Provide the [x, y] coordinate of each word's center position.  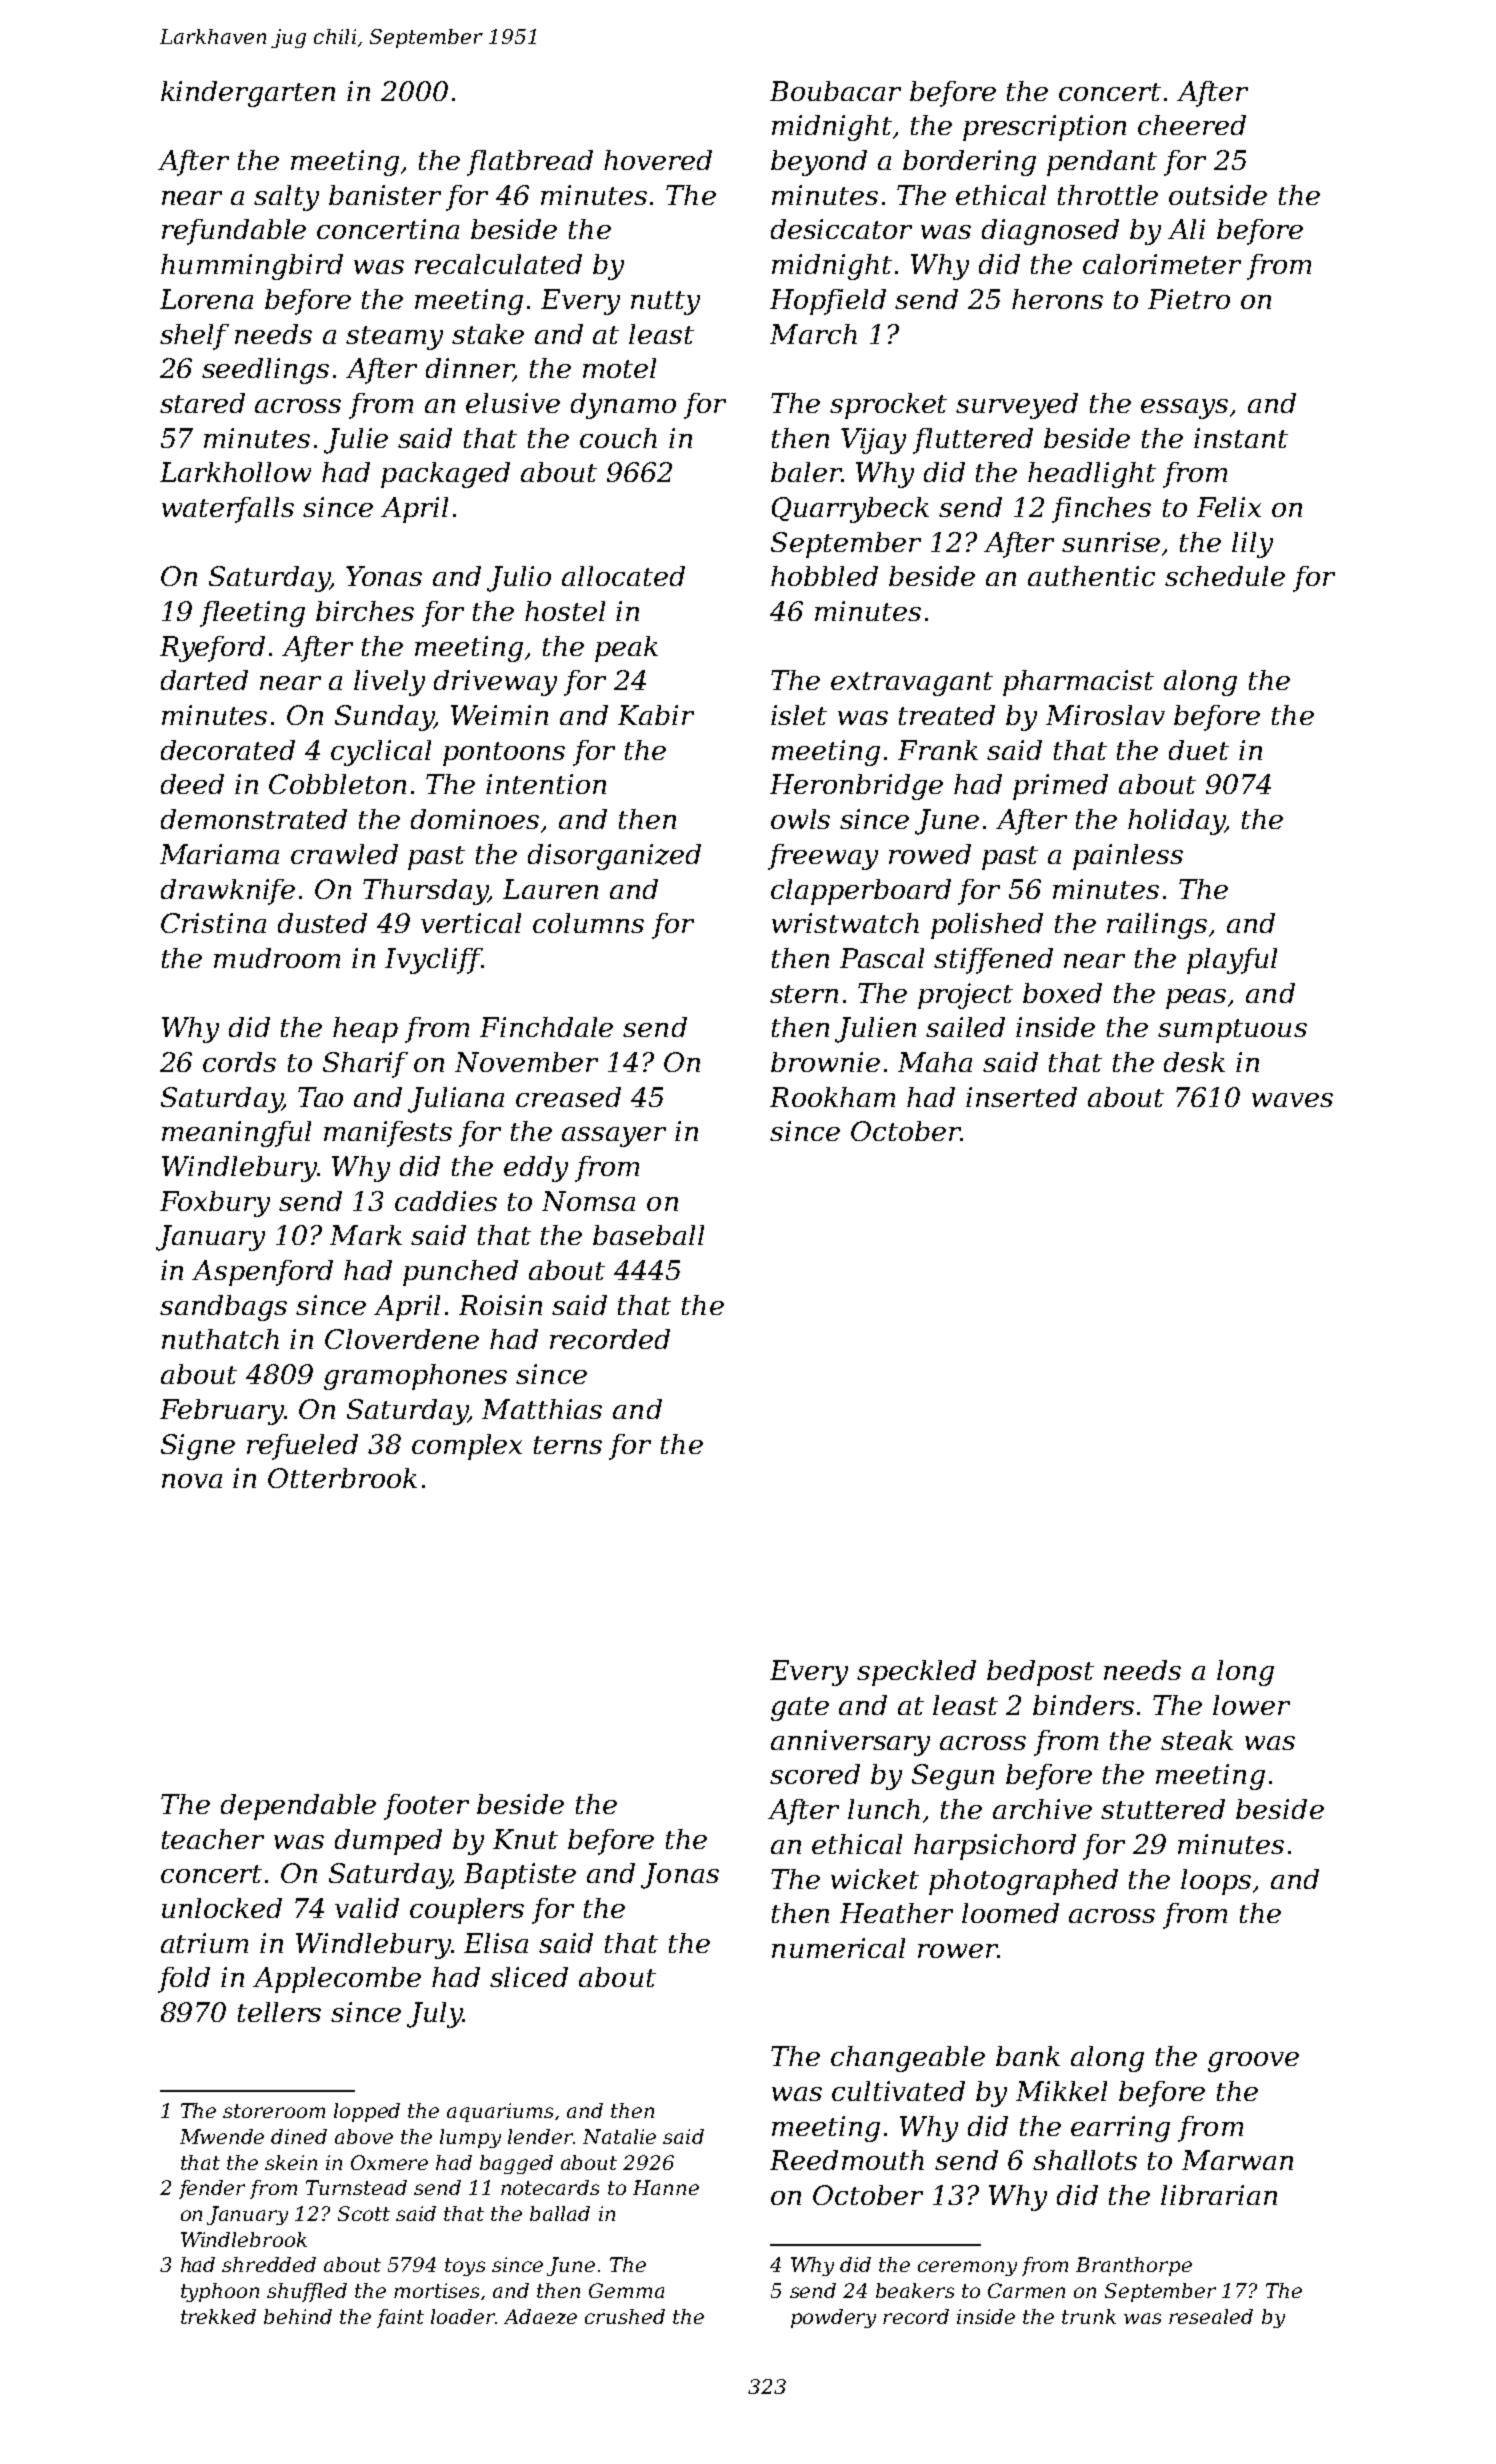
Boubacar [835, 91]
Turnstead [356, 2187]
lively [389, 683]
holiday [1176, 822]
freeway [823, 857]
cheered [1192, 125]
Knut [525, 1839]
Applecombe [337, 1980]
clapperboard [861, 892]
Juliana [456, 1100]
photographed [1023, 1882]
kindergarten [248, 94]
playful [1232, 961]
